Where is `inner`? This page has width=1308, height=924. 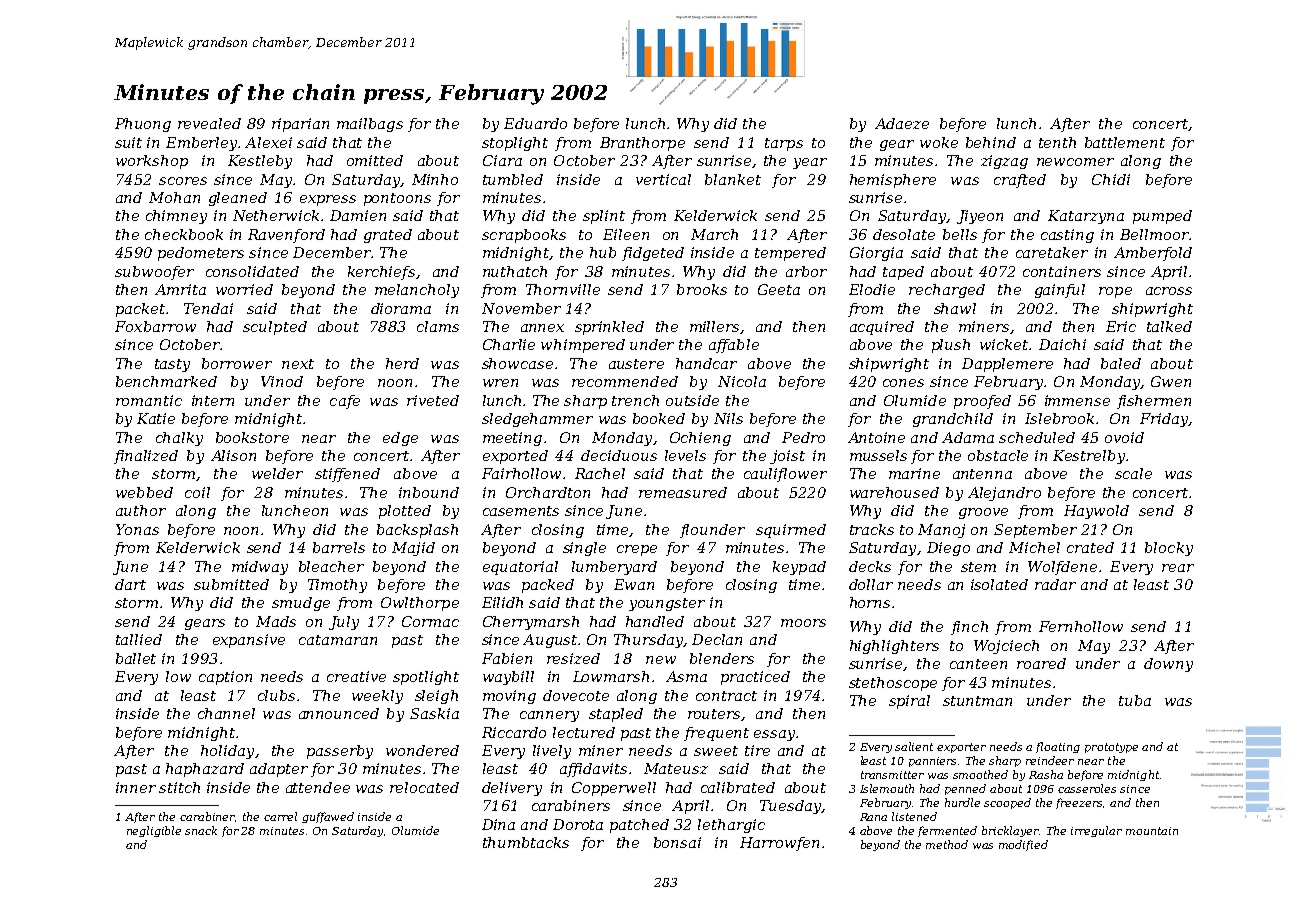 inner is located at coordinates (136, 787).
